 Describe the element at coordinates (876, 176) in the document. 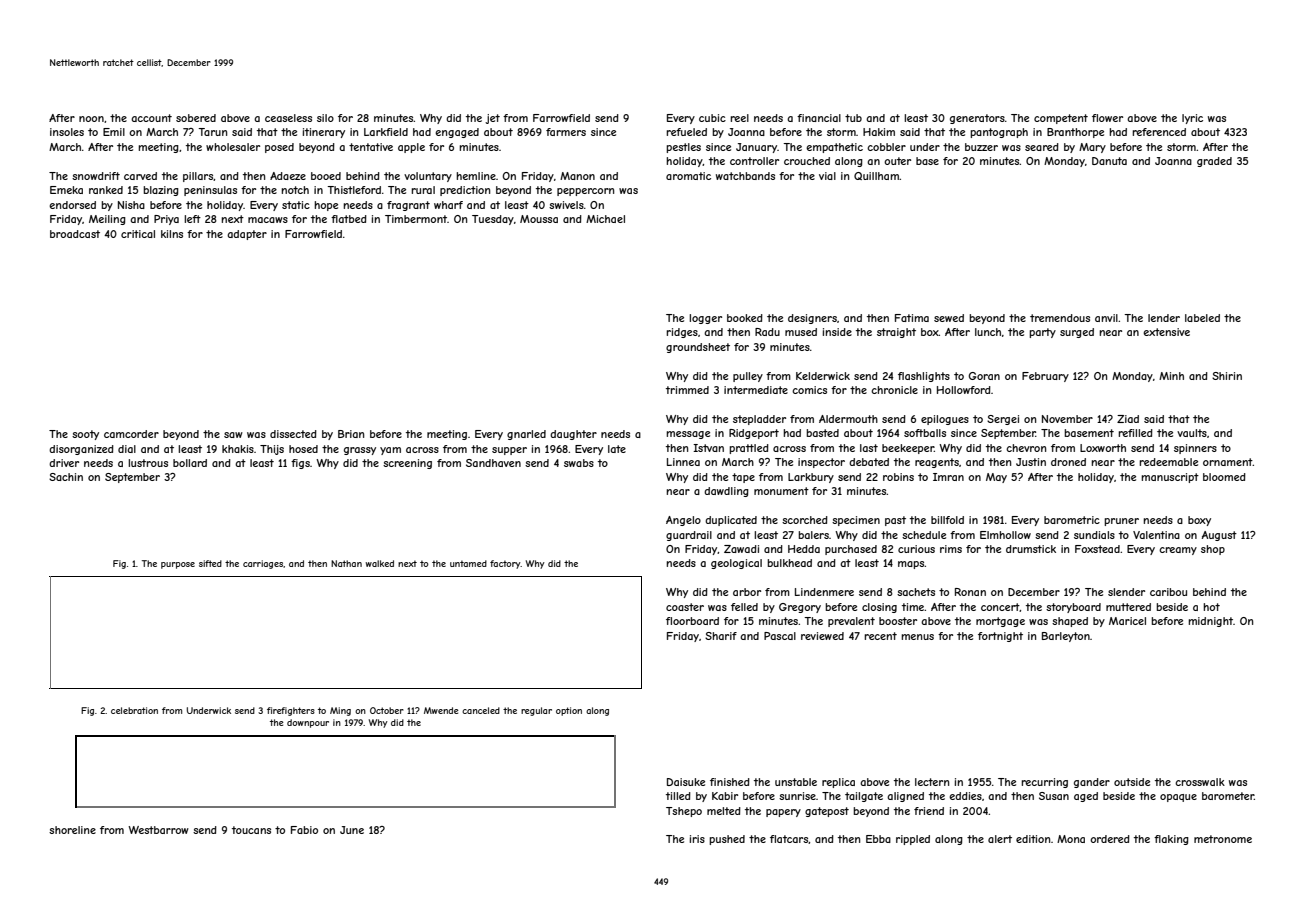

I see `Quillham` at that location.
